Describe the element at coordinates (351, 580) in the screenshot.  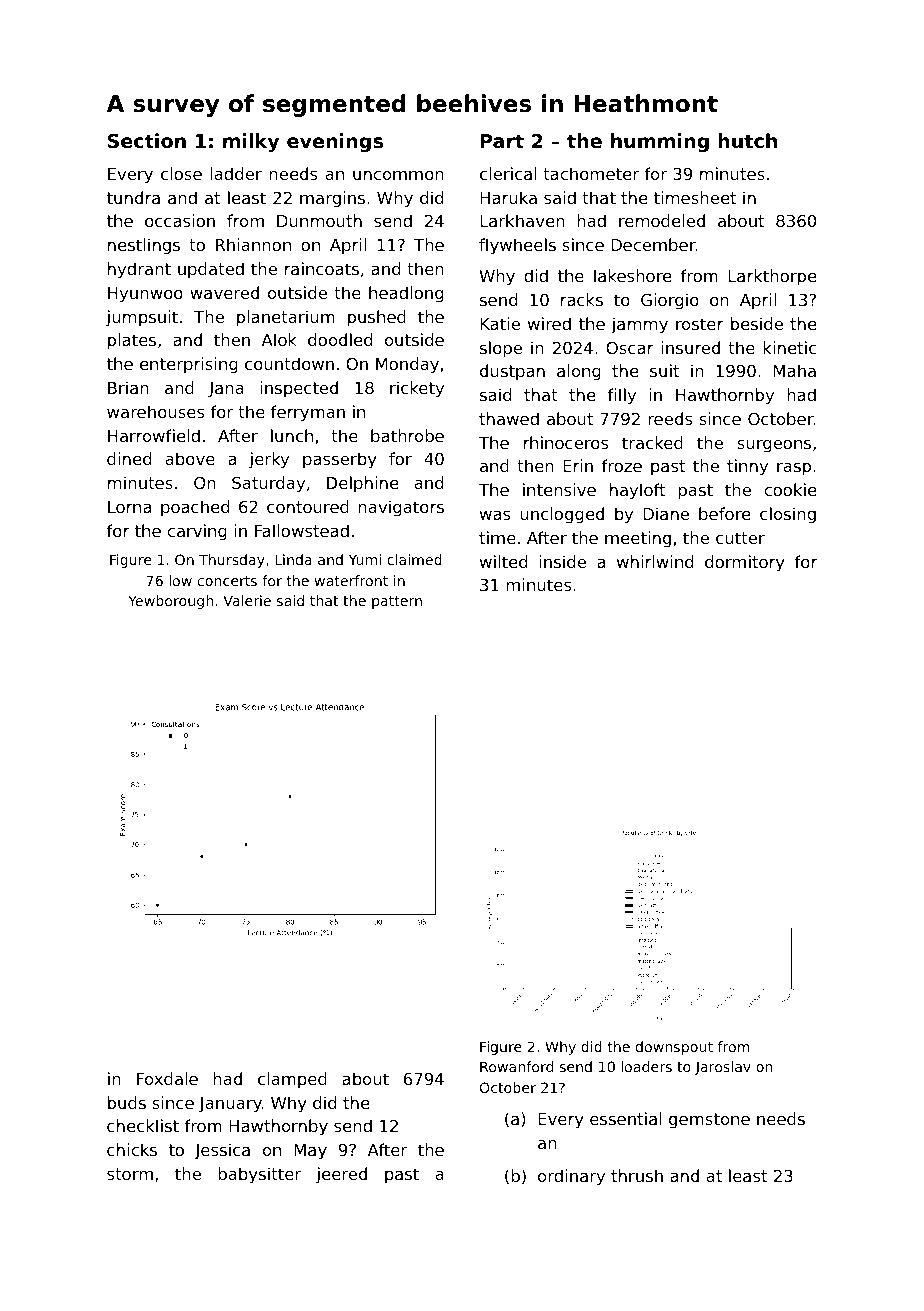
I see `waterfront` at that location.
